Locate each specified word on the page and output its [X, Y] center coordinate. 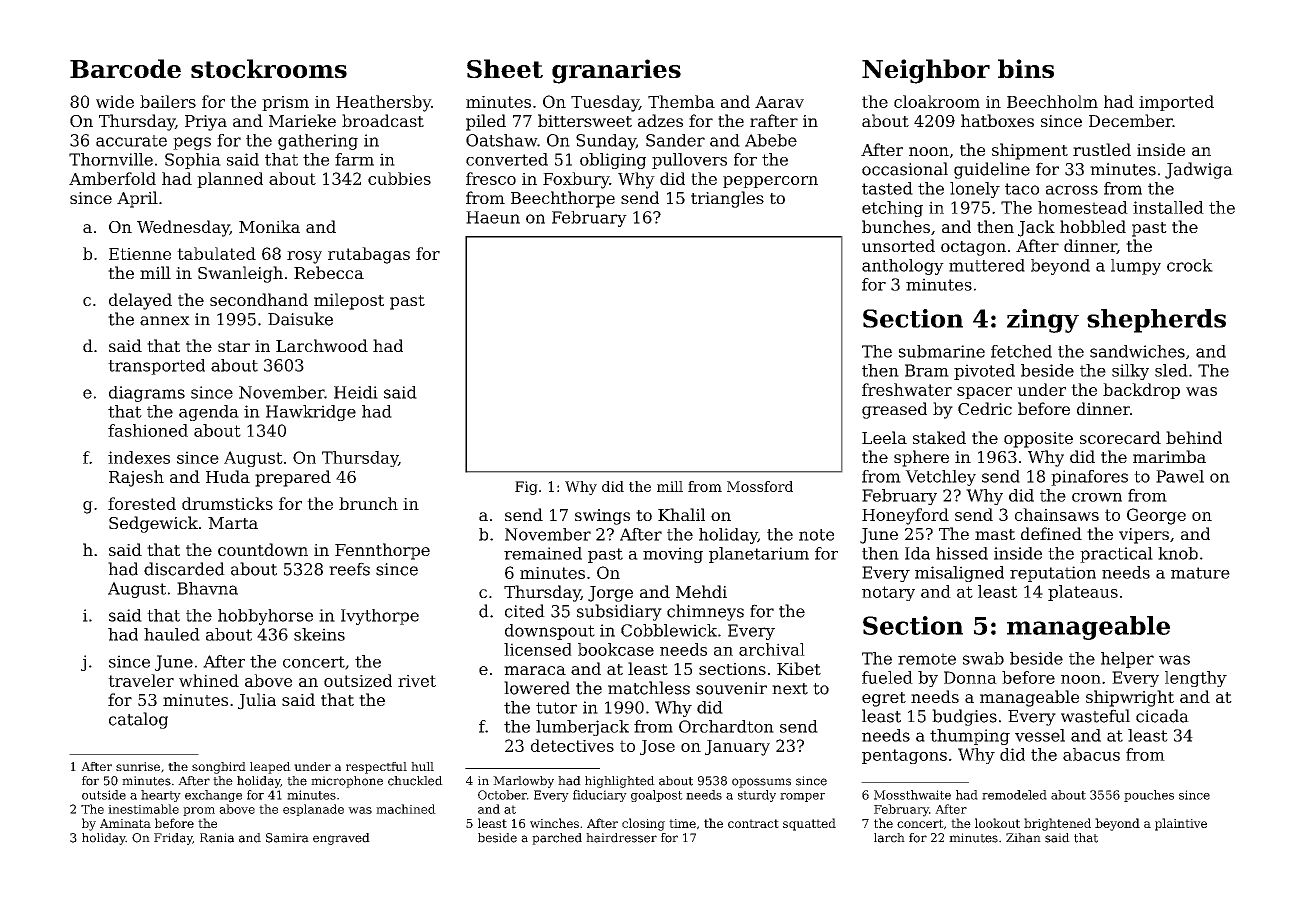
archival [772, 649]
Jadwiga [1199, 170]
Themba [681, 101]
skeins [319, 634]
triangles [727, 199]
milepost [349, 301]
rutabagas [369, 255]
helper [1127, 660]
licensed [538, 649]
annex [165, 321]
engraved [341, 839]
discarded [184, 569]
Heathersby [383, 103]
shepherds [1156, 321]
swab [983, 658]
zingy [1043, 321]
